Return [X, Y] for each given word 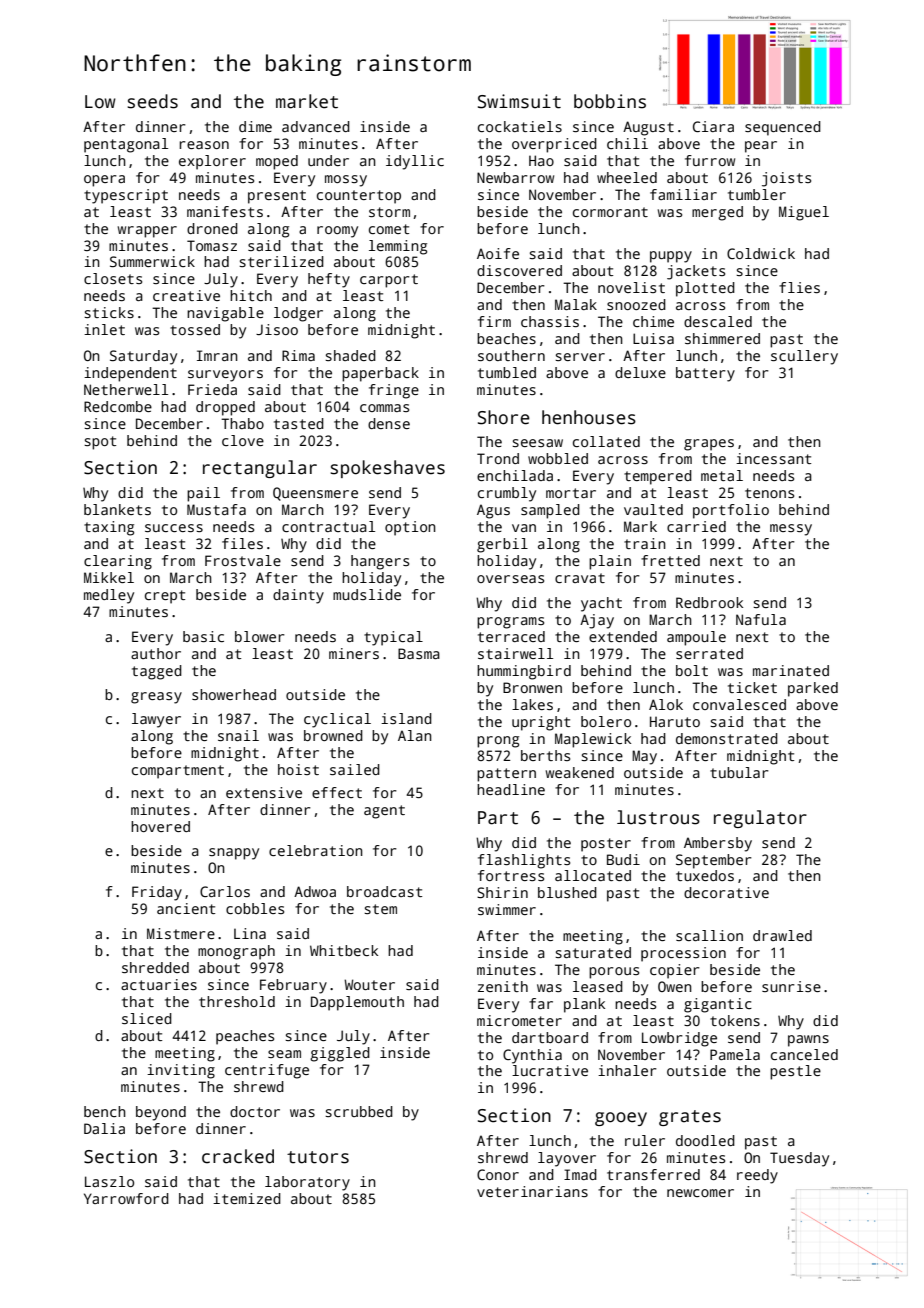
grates [690, 1118]
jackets [696, 272]
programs [510, 623]
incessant [773, 458]
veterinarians [532, 1191]
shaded [350, 355]
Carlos [225, 891]
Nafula [761, 619]
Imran [217, 355]
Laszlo [109, 1181]
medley [109, 596]
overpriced [554, 145]
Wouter [369, 984]
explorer [212, 162]
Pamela [735, 1054]
